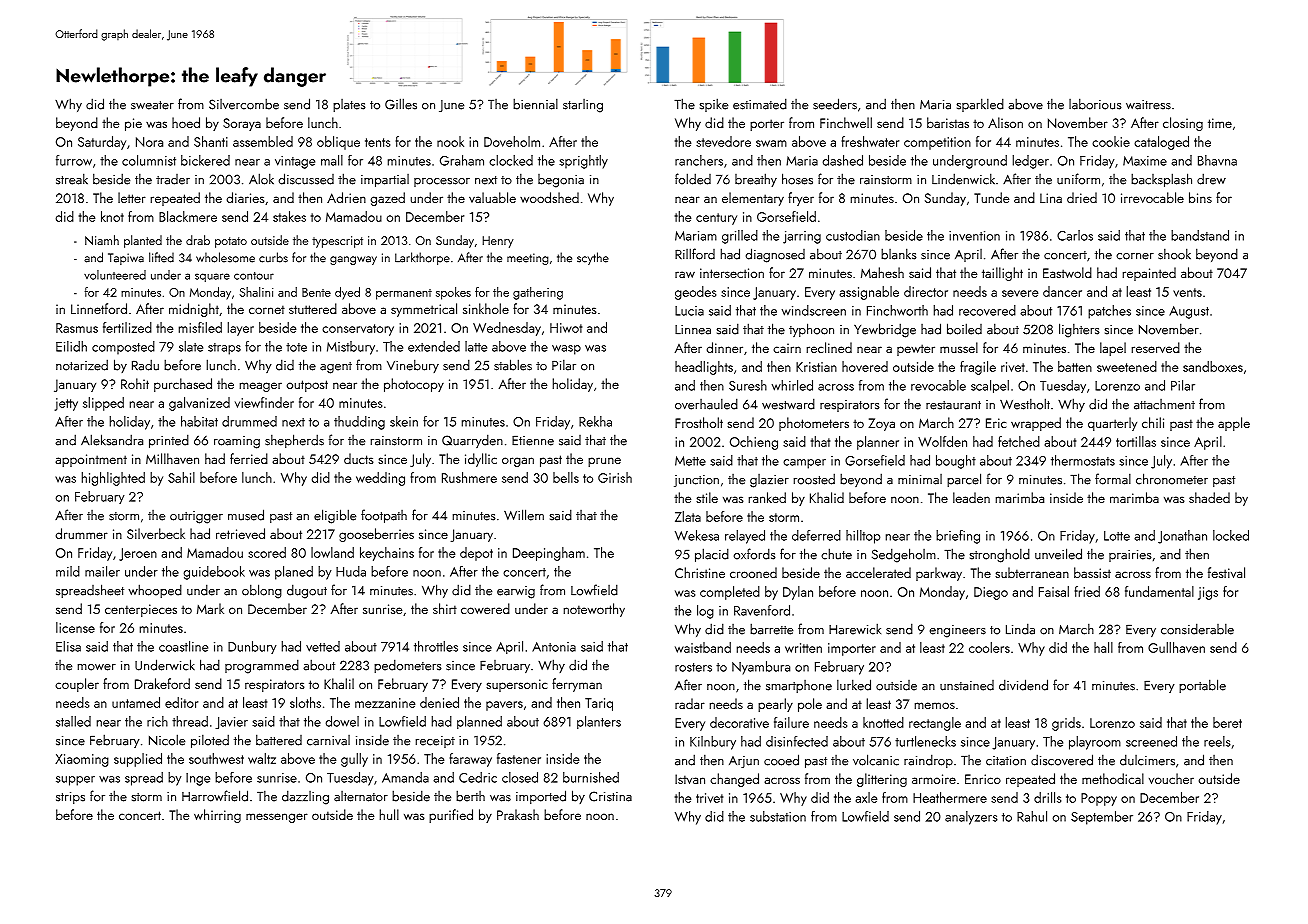 This document has height=924, width=1308. I want to click on batten, so click(1075, 366).
